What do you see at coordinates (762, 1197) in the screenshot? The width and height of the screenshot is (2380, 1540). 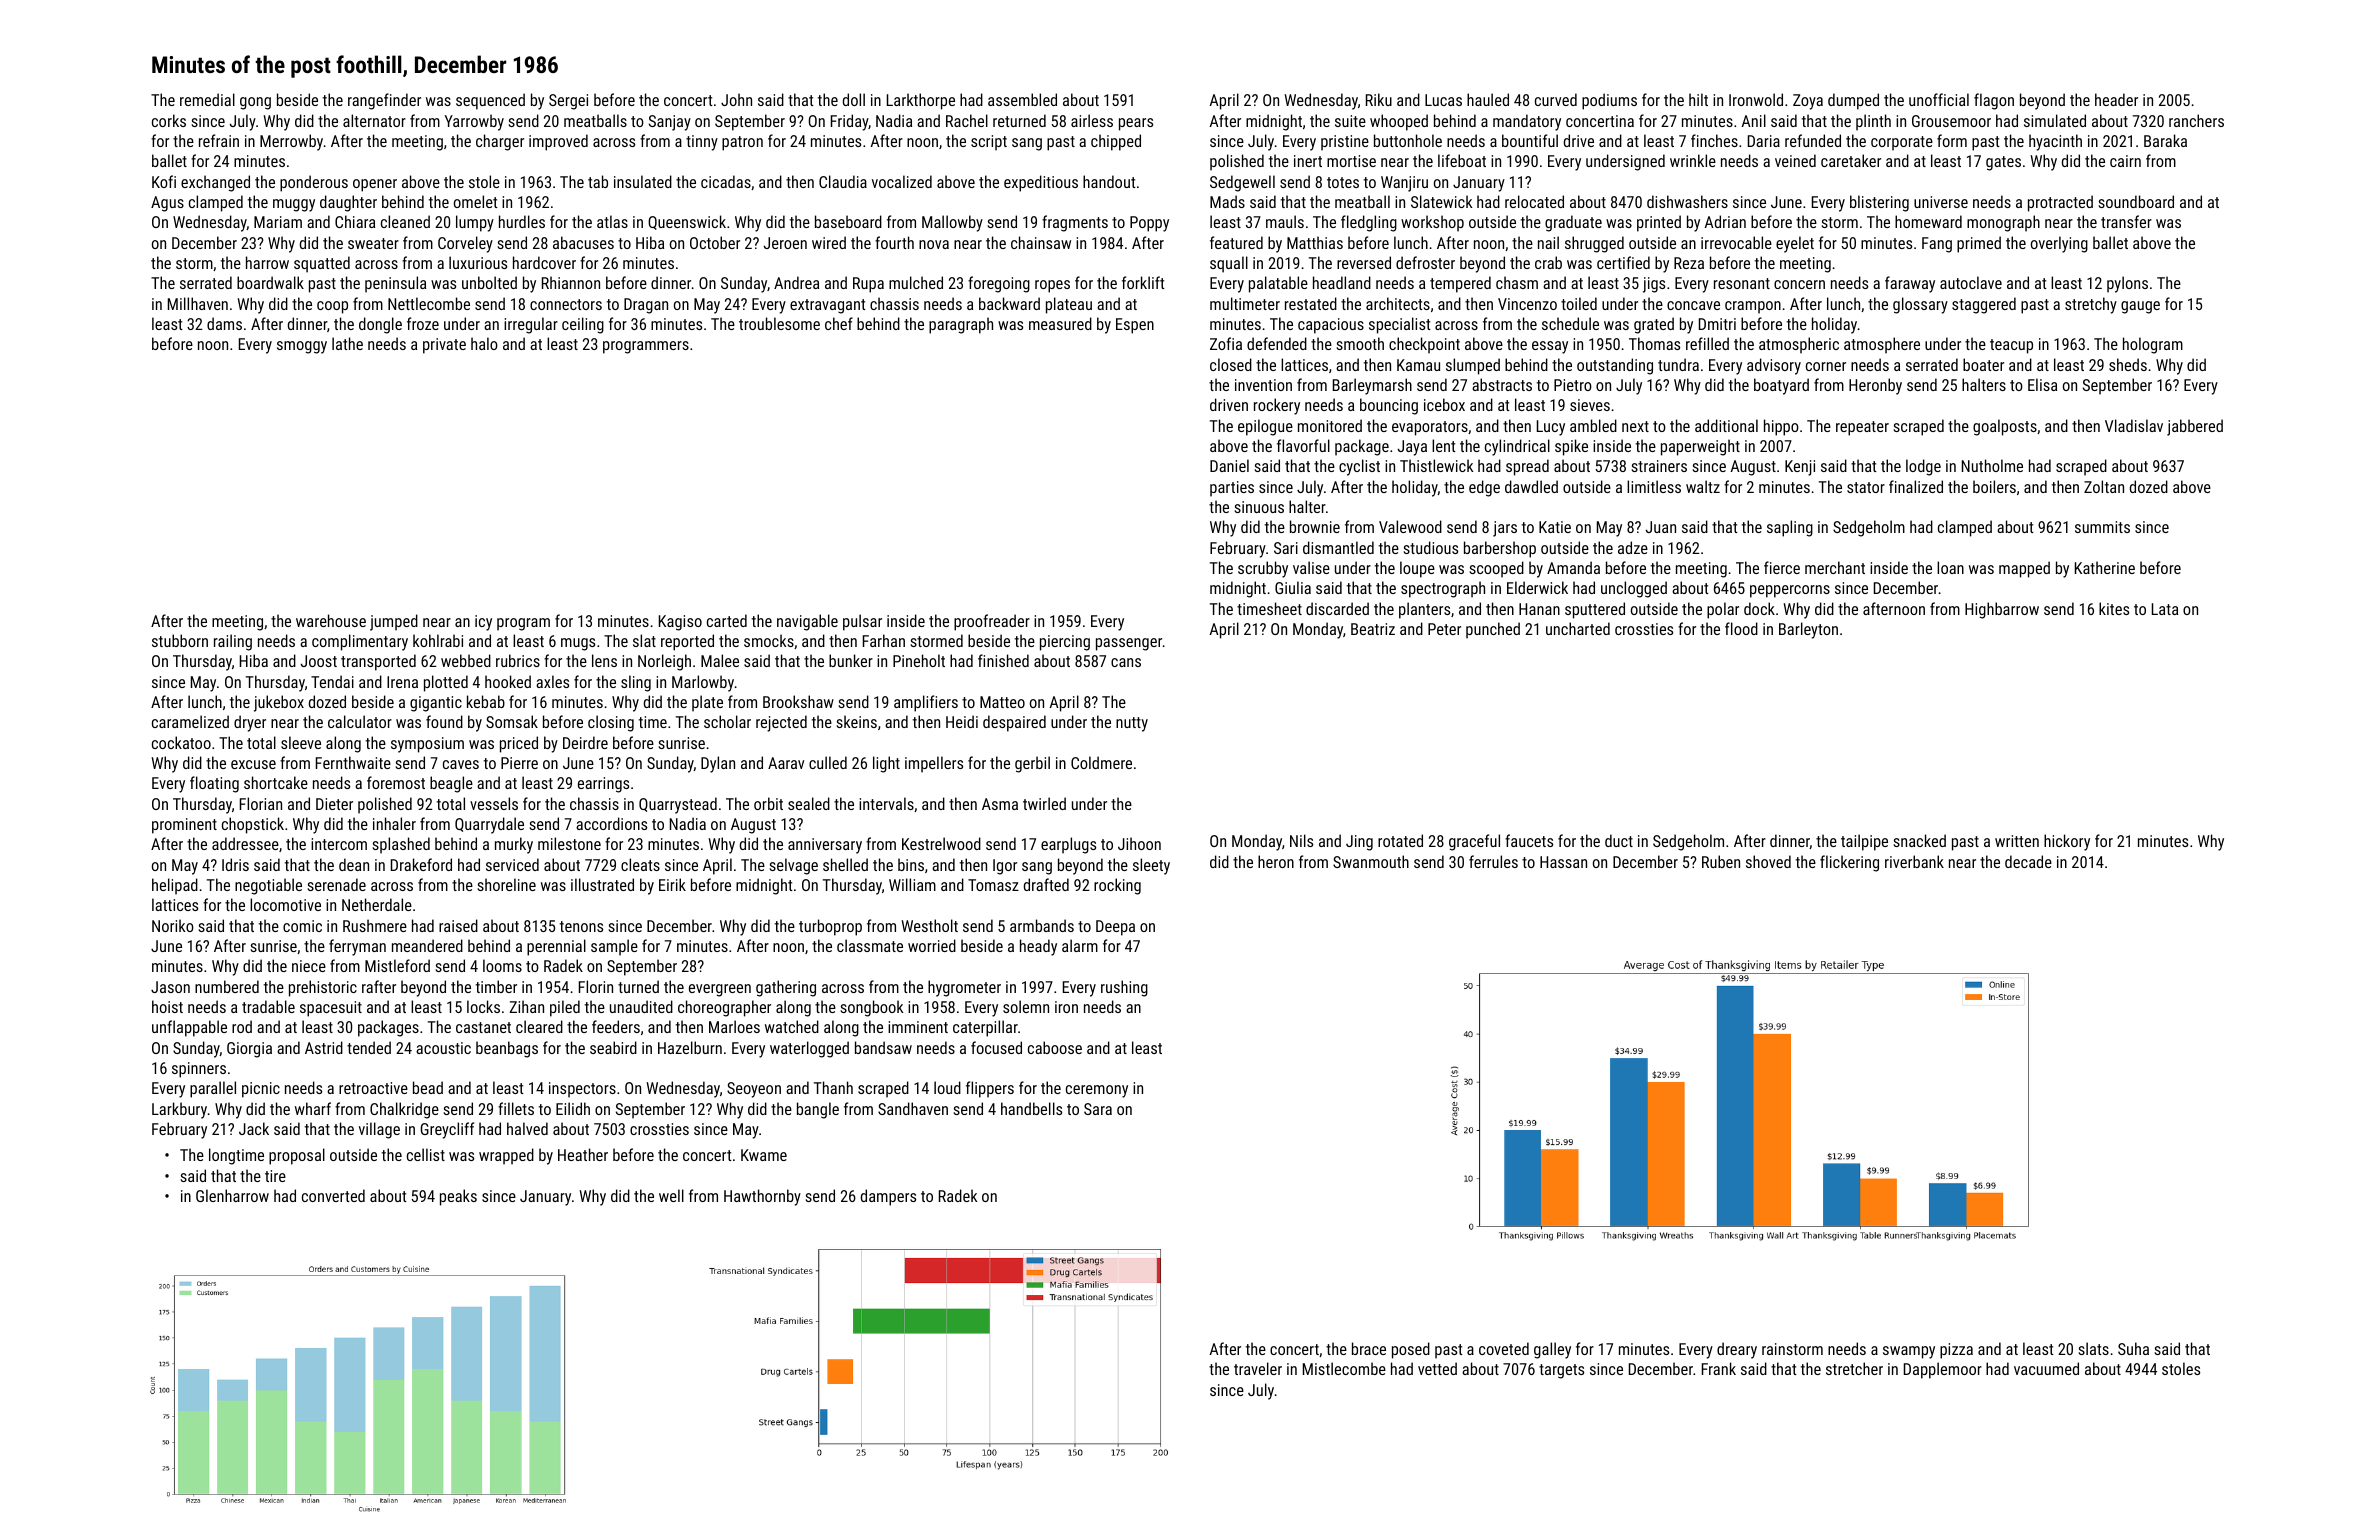 I see `Hawthornby` at bounding box center [762, 1197].
